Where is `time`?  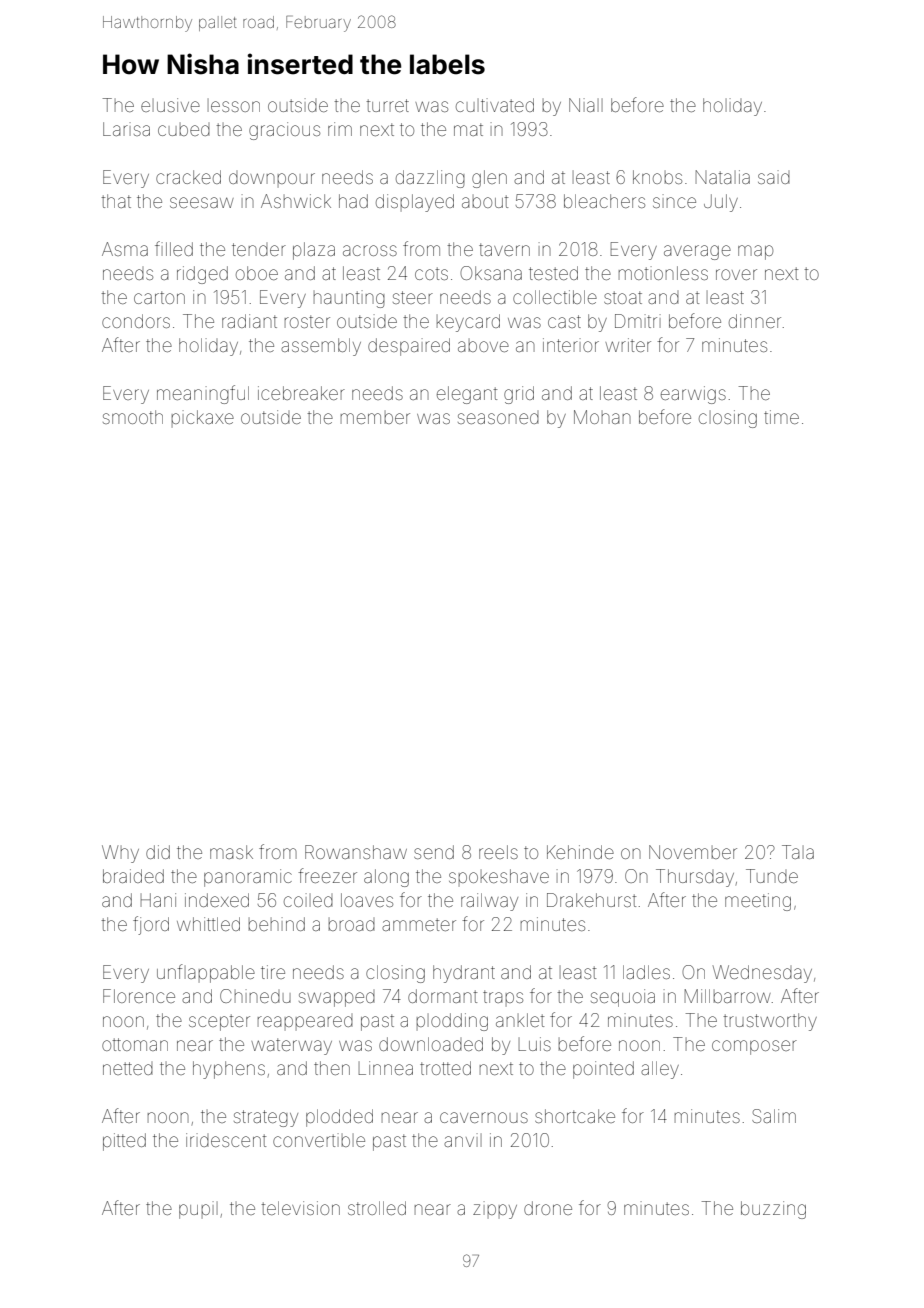 time is located at coordinates (781, 417).
